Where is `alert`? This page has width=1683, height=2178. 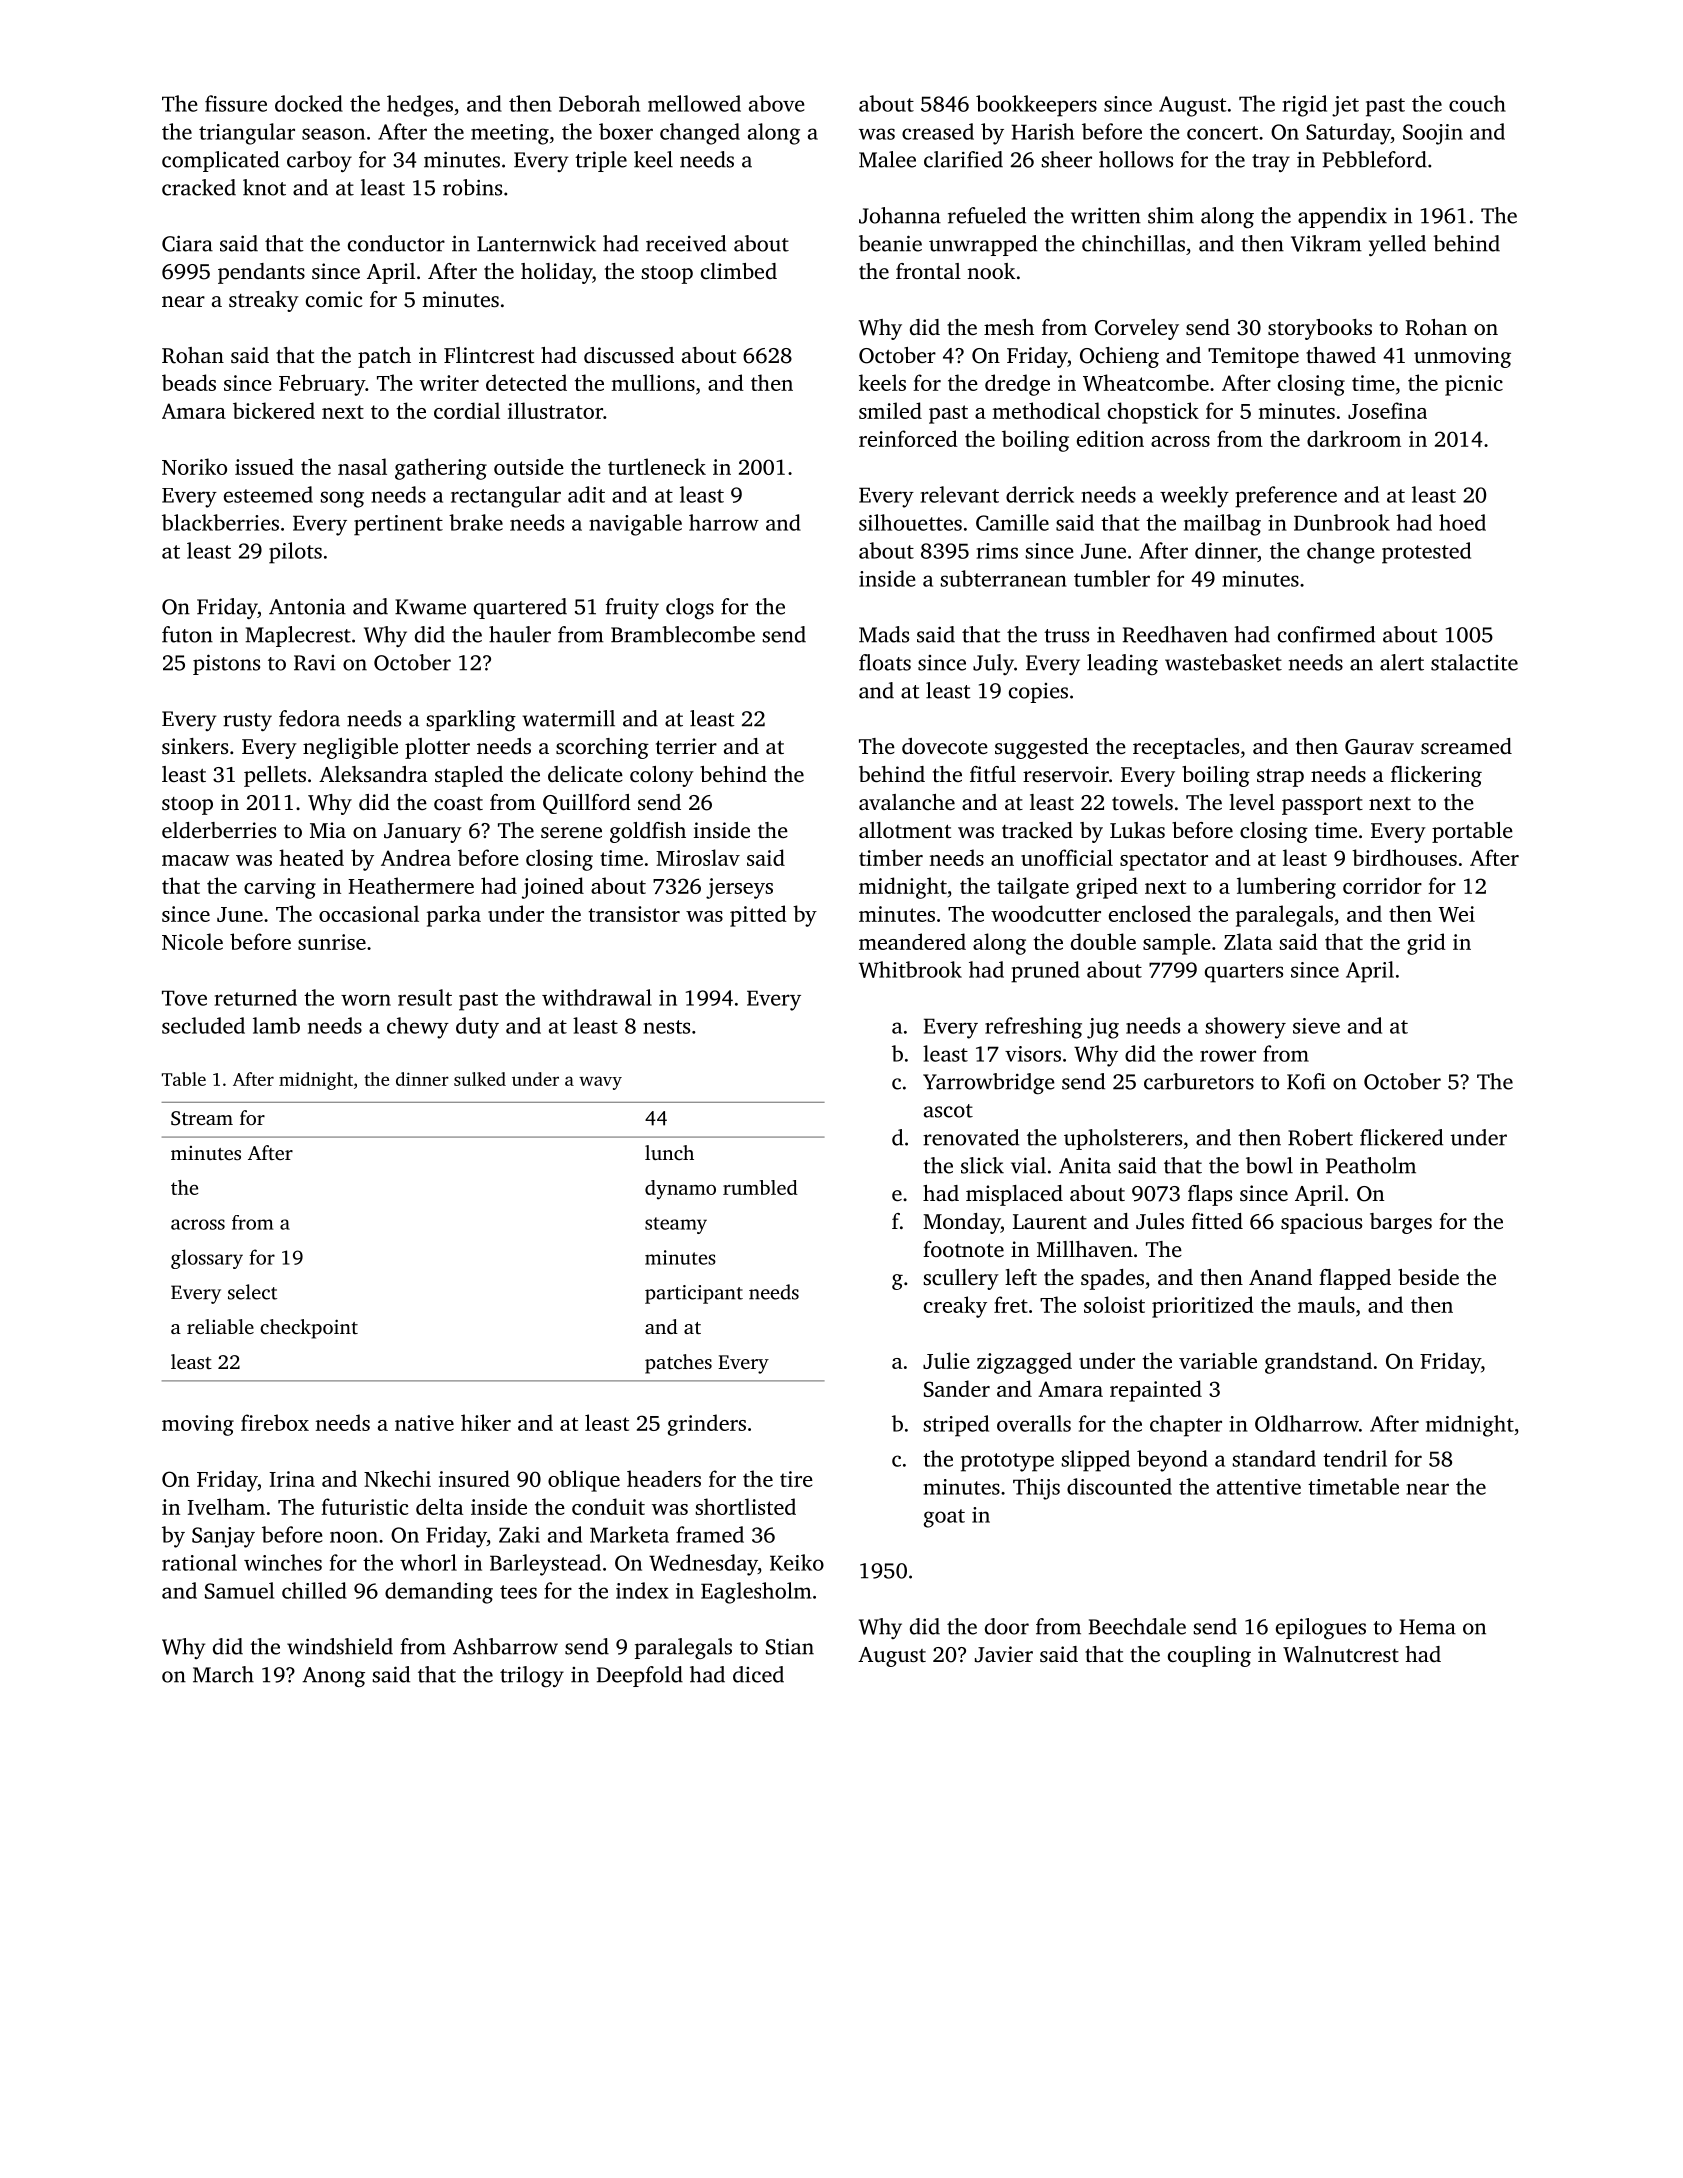
alert is located at coordinates (1402, 662).
